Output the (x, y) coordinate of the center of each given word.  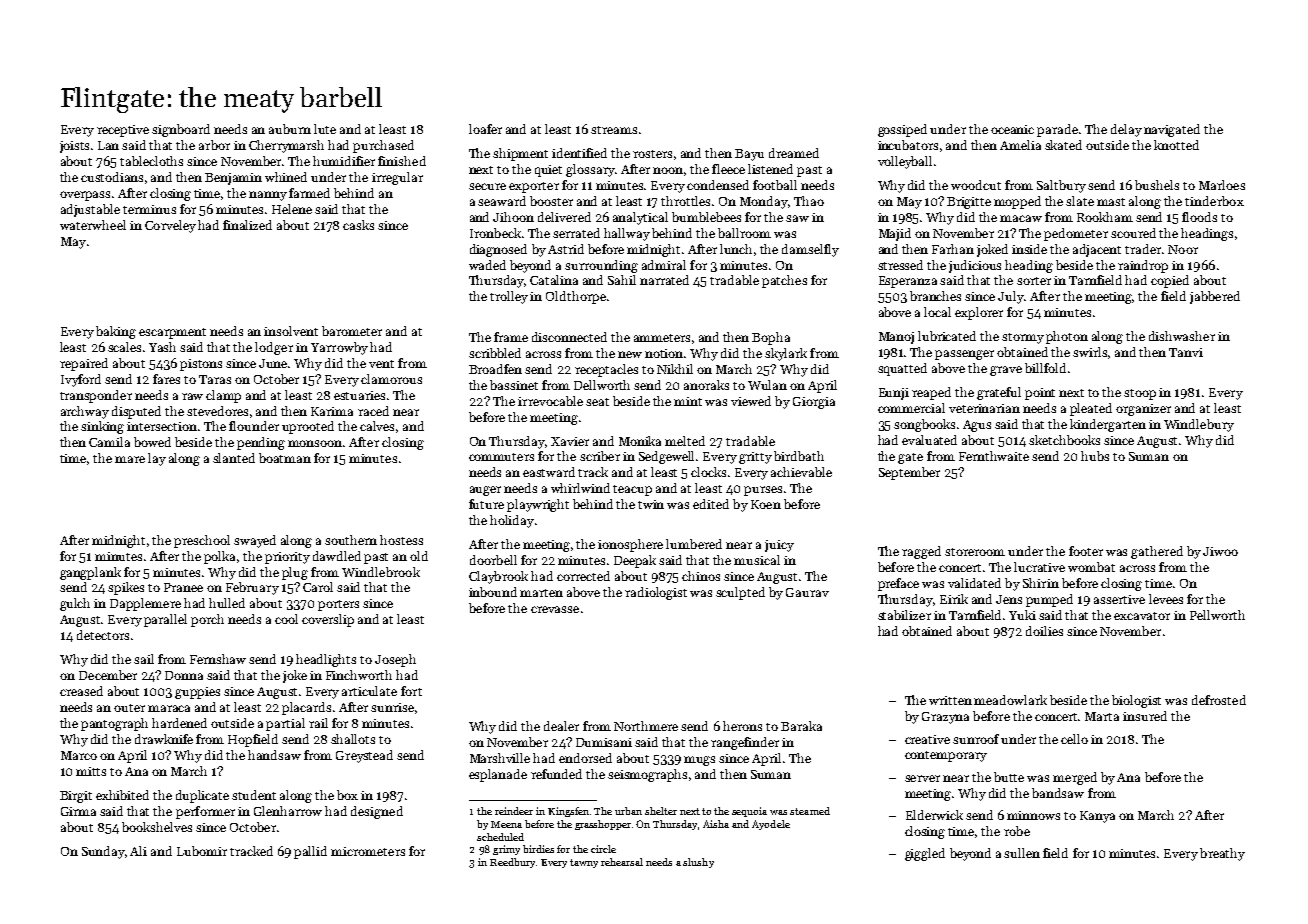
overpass (85, 196)
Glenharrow (288, 811)
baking (116, 332)
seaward (502, 201)
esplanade (498, 775)
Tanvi (1186, 352)
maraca (169, 708)
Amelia (1020, 145)
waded (487, 265)
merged (1075, 778)
